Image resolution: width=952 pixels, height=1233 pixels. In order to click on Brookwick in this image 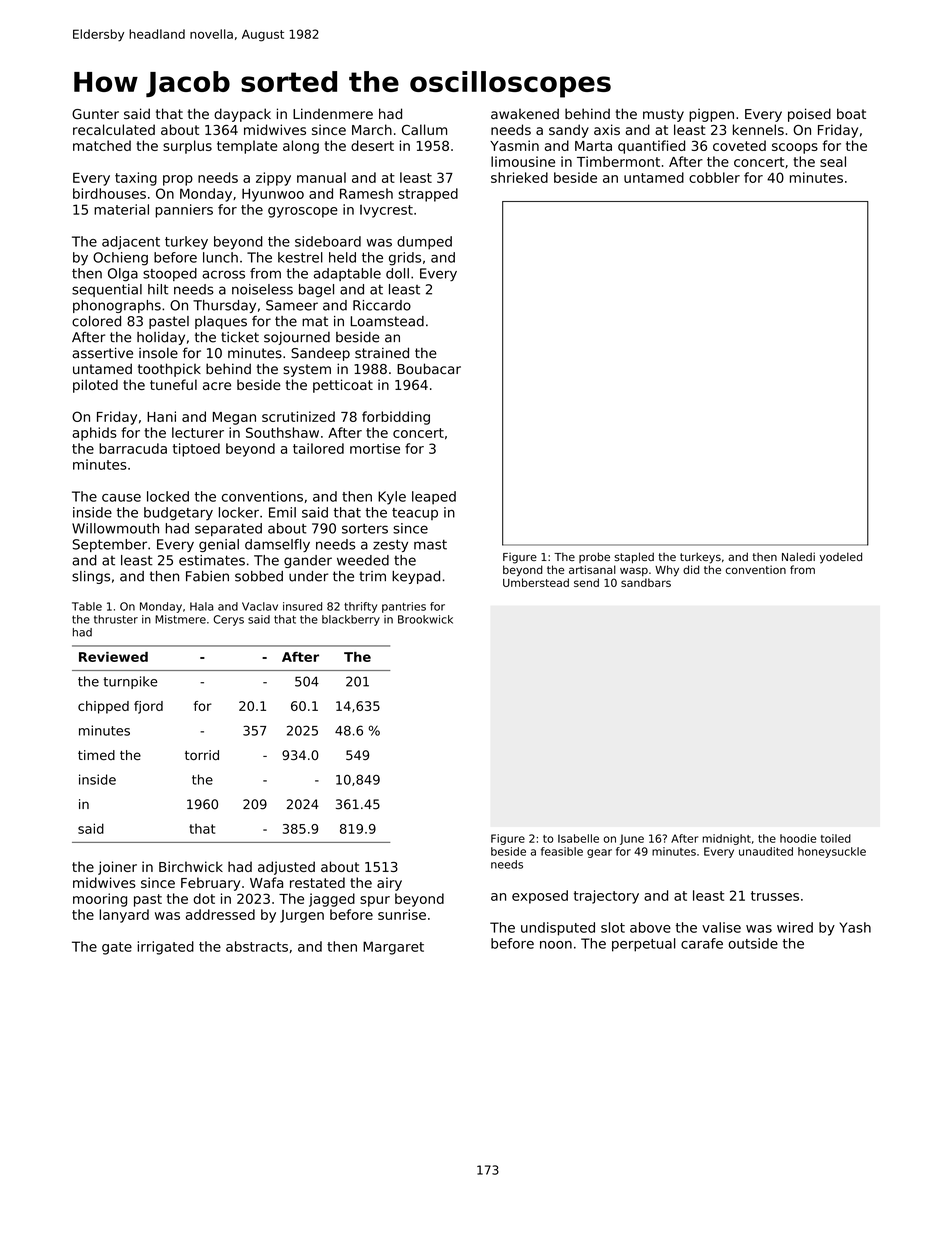, I will do `click(425, 619)`.
